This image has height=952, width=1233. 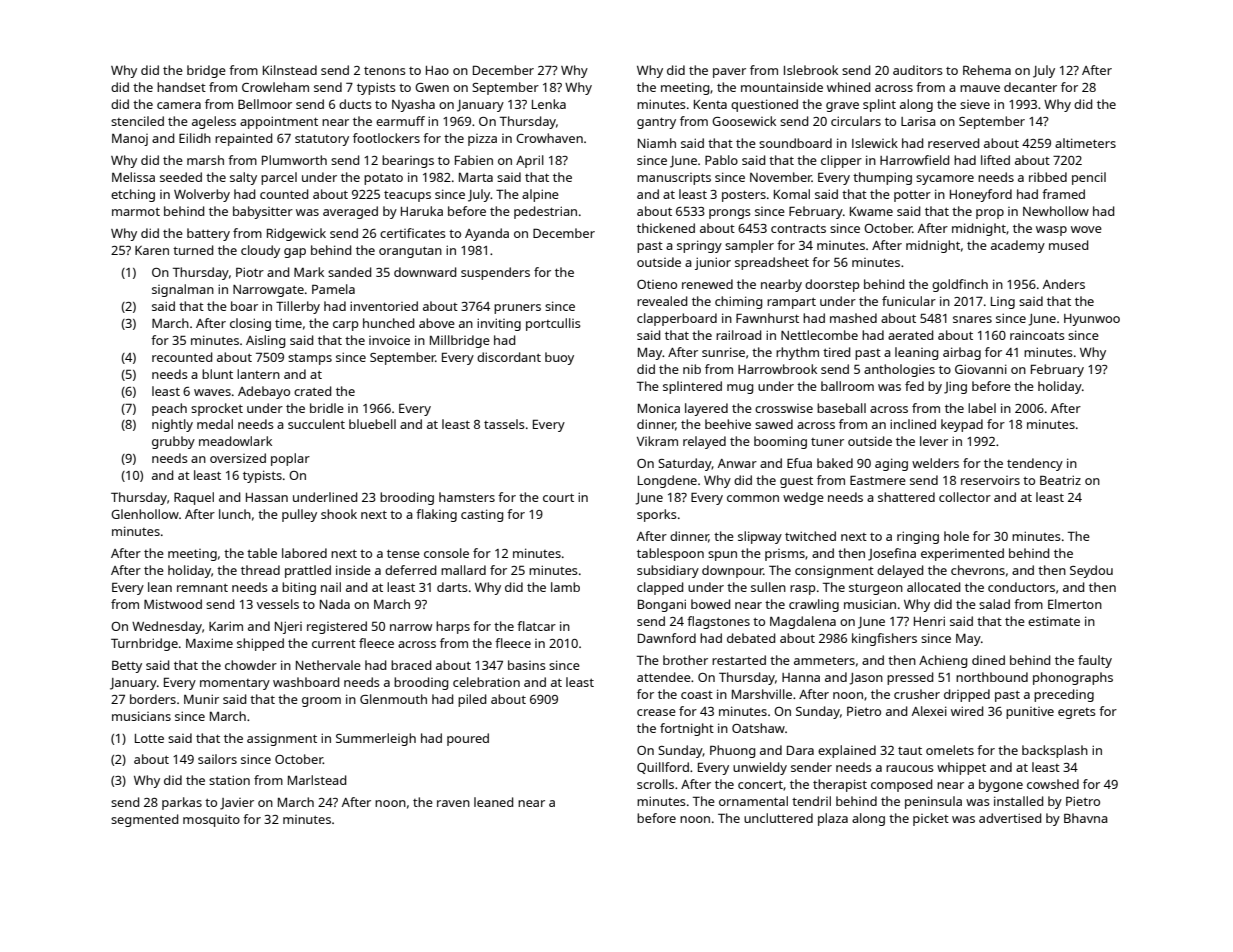 What do you see at coordinates (167, 627) in the image?
I see `Wednesday` at bounding box center [167, 627].
